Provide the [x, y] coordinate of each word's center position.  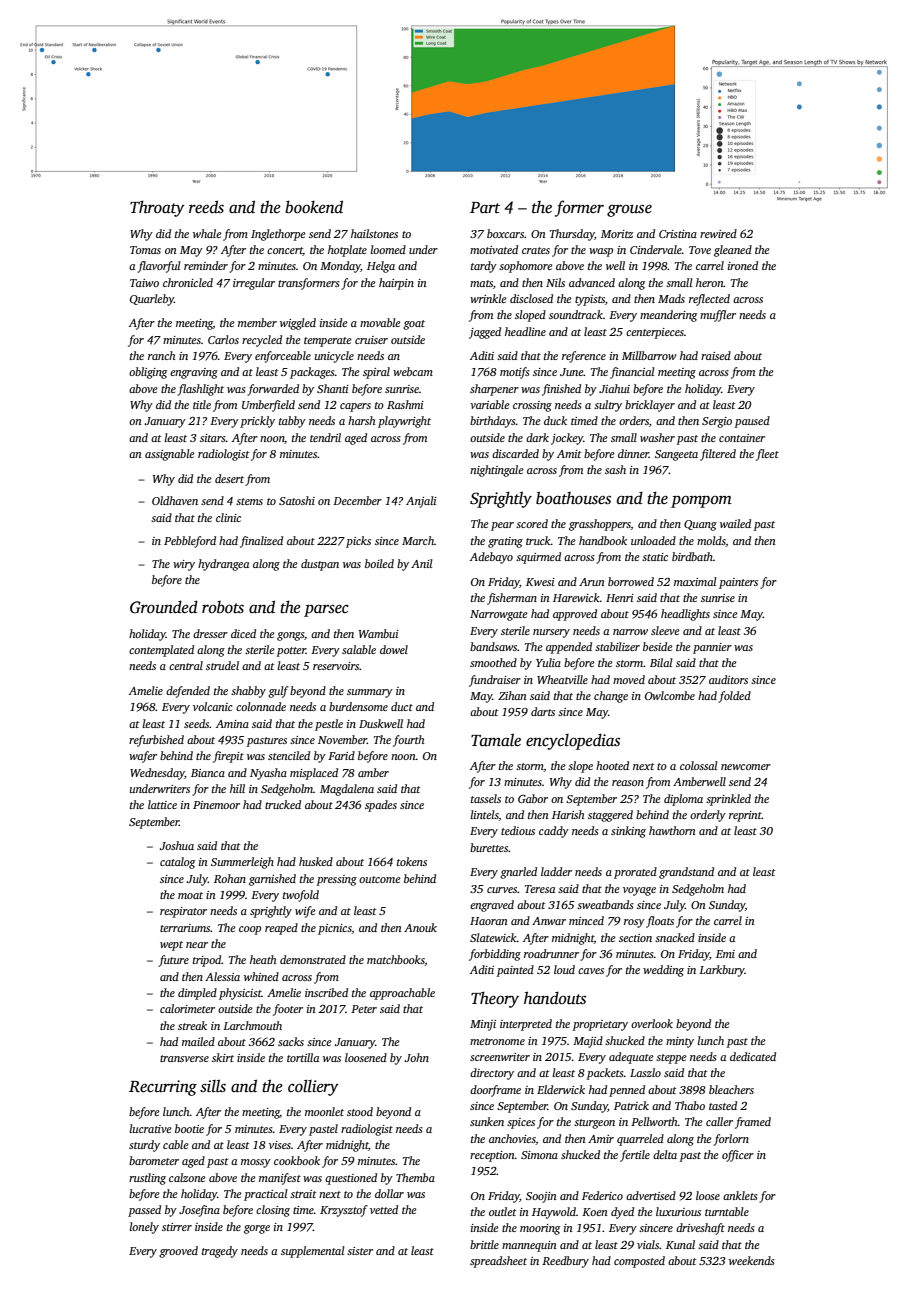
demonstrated [313, 959]
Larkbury [722, 971]
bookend [314, 207]
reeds [206, 207]
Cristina [678, 234]
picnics [335, 929]
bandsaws [494, 646]
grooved [178, 1252]
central [186, 665]
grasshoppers [600, 525]
